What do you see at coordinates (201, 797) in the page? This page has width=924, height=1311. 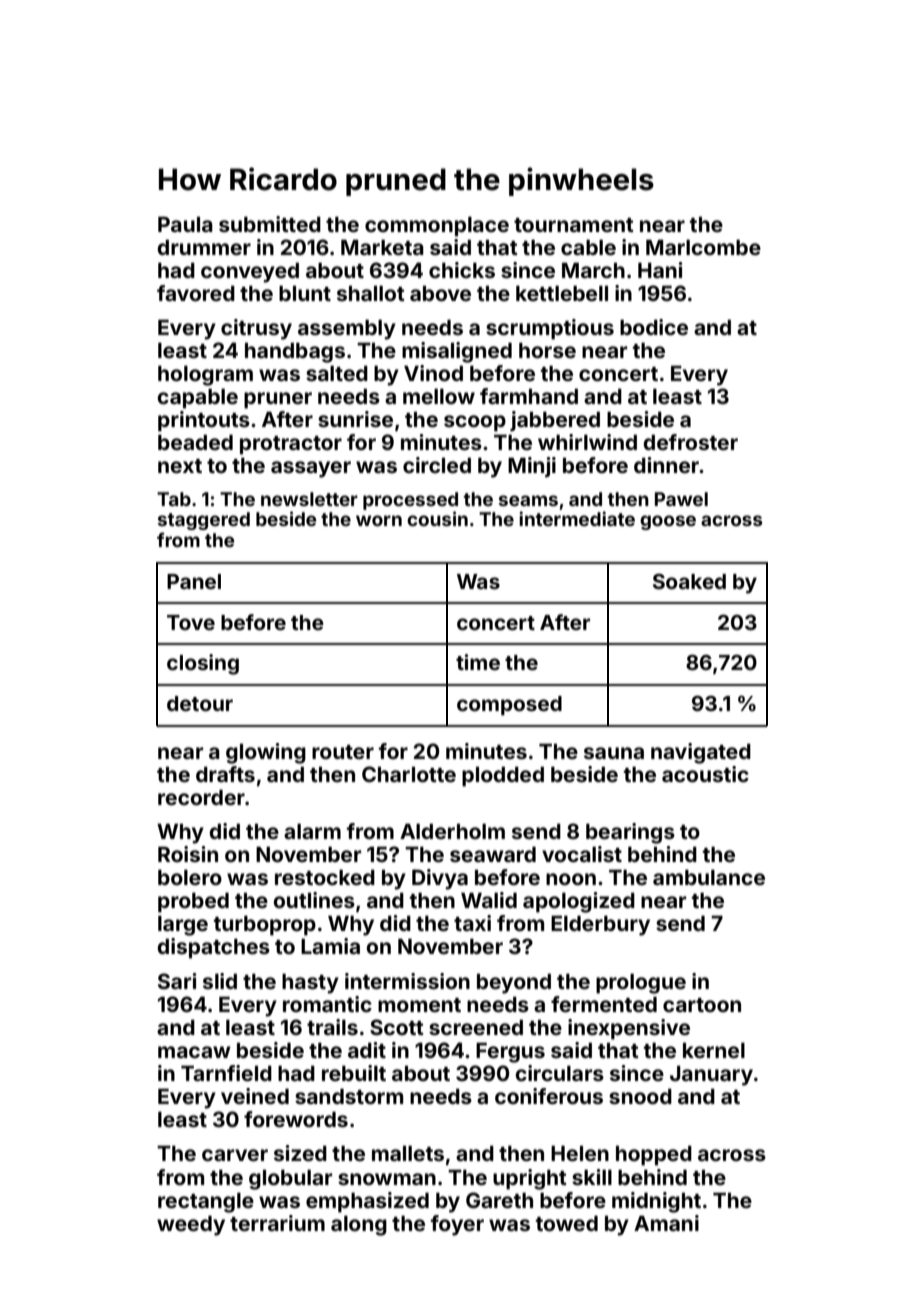 I see `recorder` at bounding box center [201, 797].
